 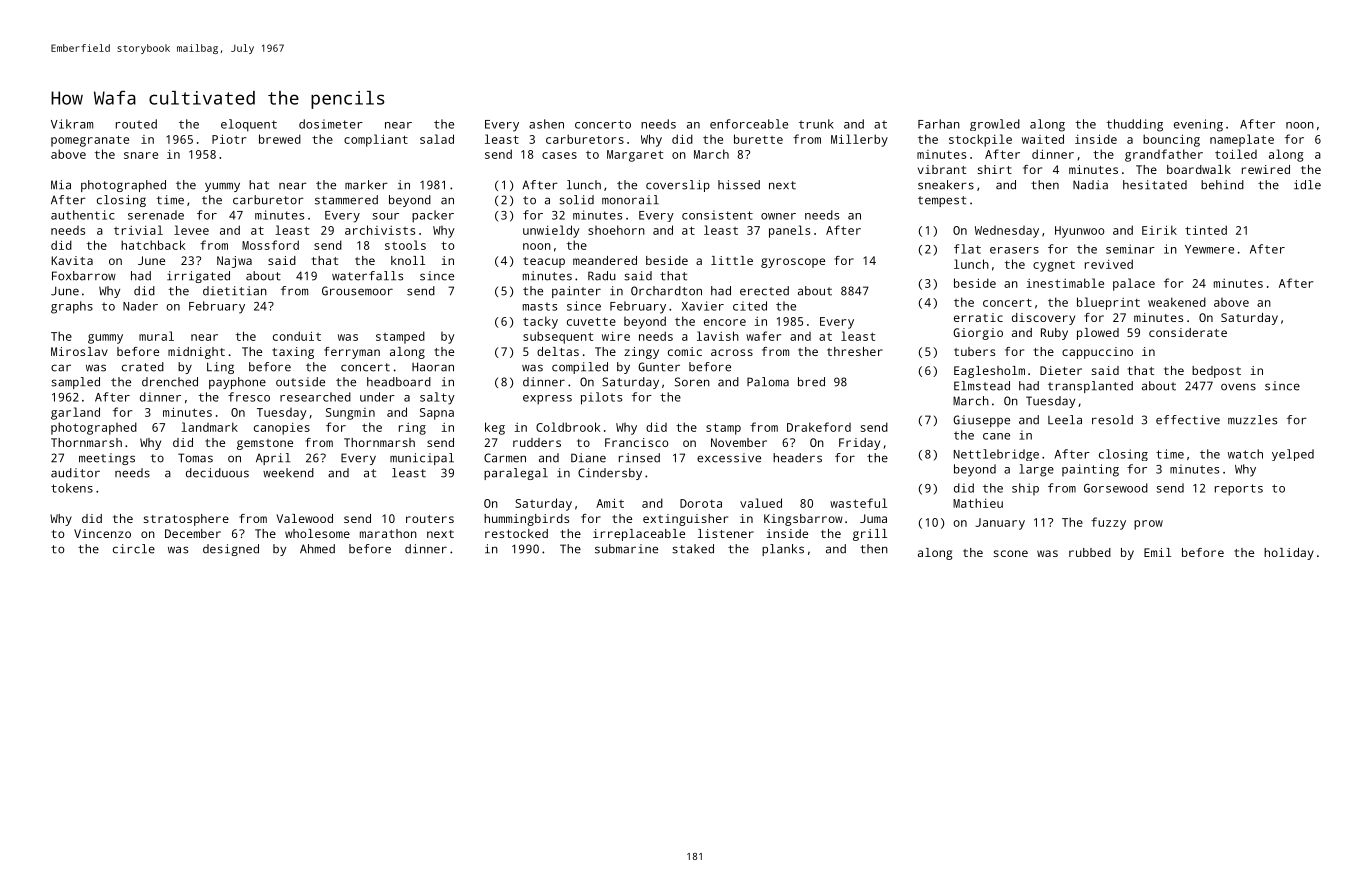 What do you see at coordinates (626, 549) in the document?
I see `submarine` at bounding box center [626, 549].
